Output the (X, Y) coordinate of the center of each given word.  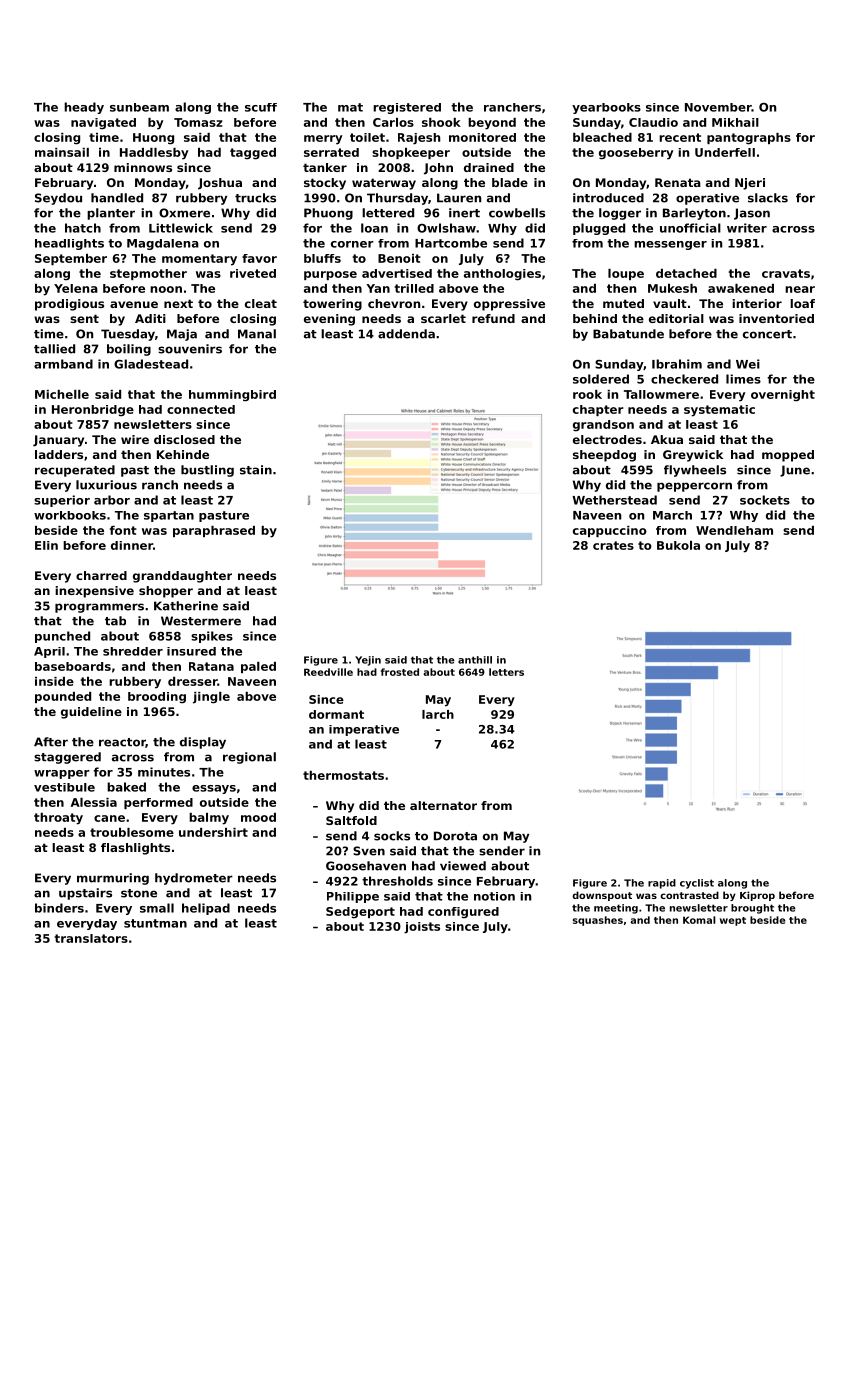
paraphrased (214, 531)
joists (422, 928)
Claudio (653, 122)
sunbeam (139, 107)
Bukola (678, 545)
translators (91, 938)
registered (407, 108)
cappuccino (610, 531)
